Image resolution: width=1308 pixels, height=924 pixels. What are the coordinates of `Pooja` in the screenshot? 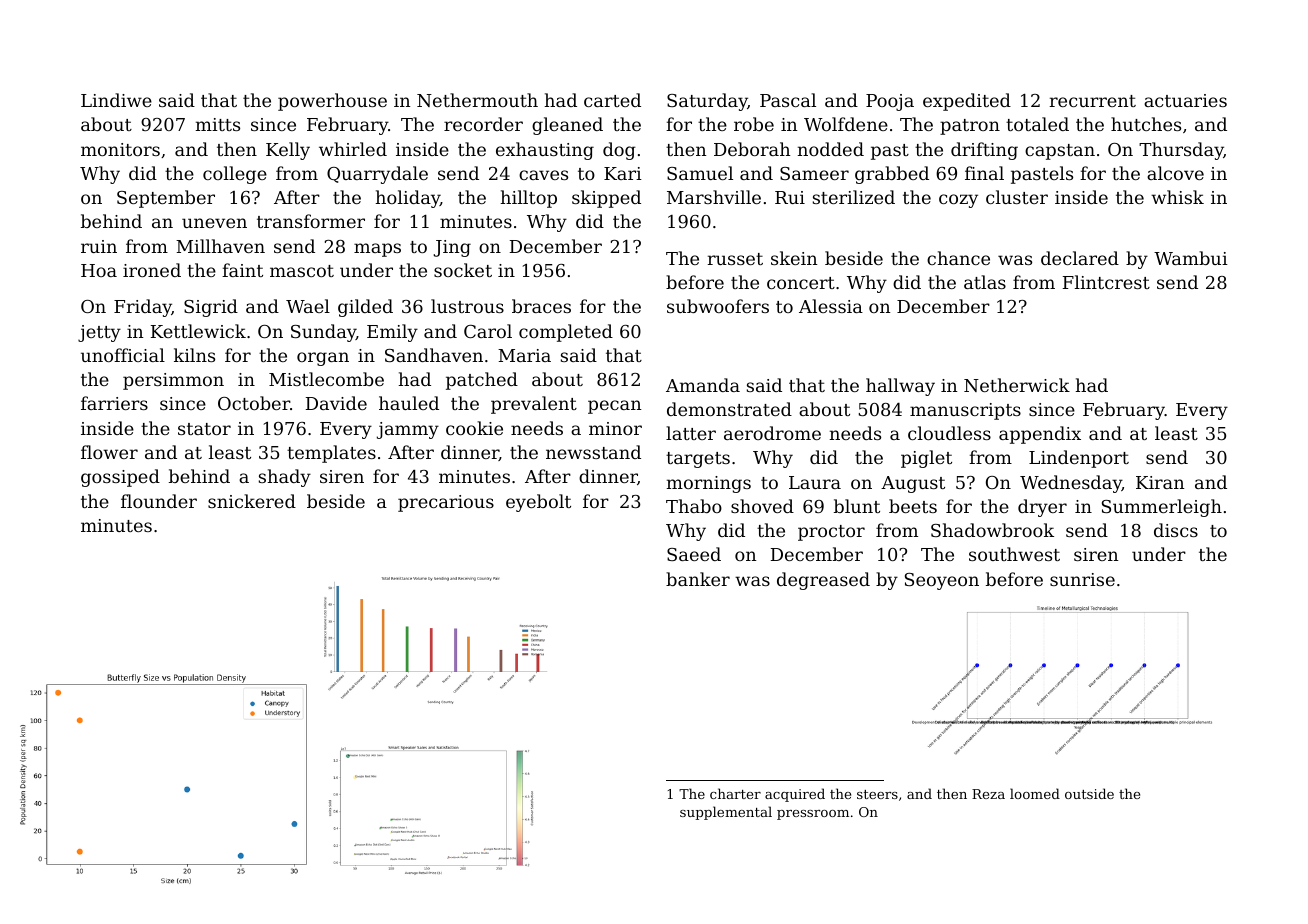 It's located at (890, 102).
